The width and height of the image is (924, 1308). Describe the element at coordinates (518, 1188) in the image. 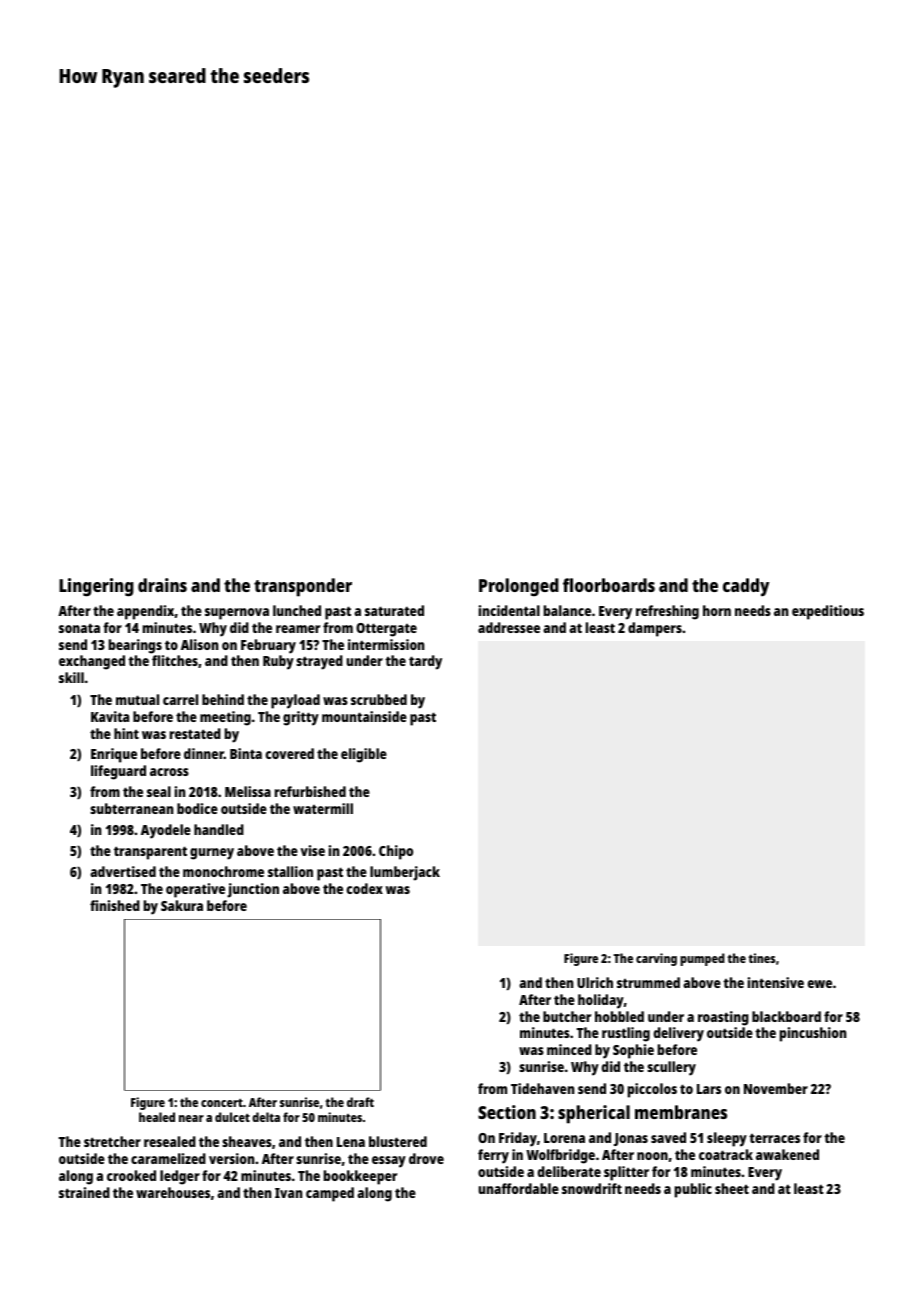

I see `unaffordable` at that location.
